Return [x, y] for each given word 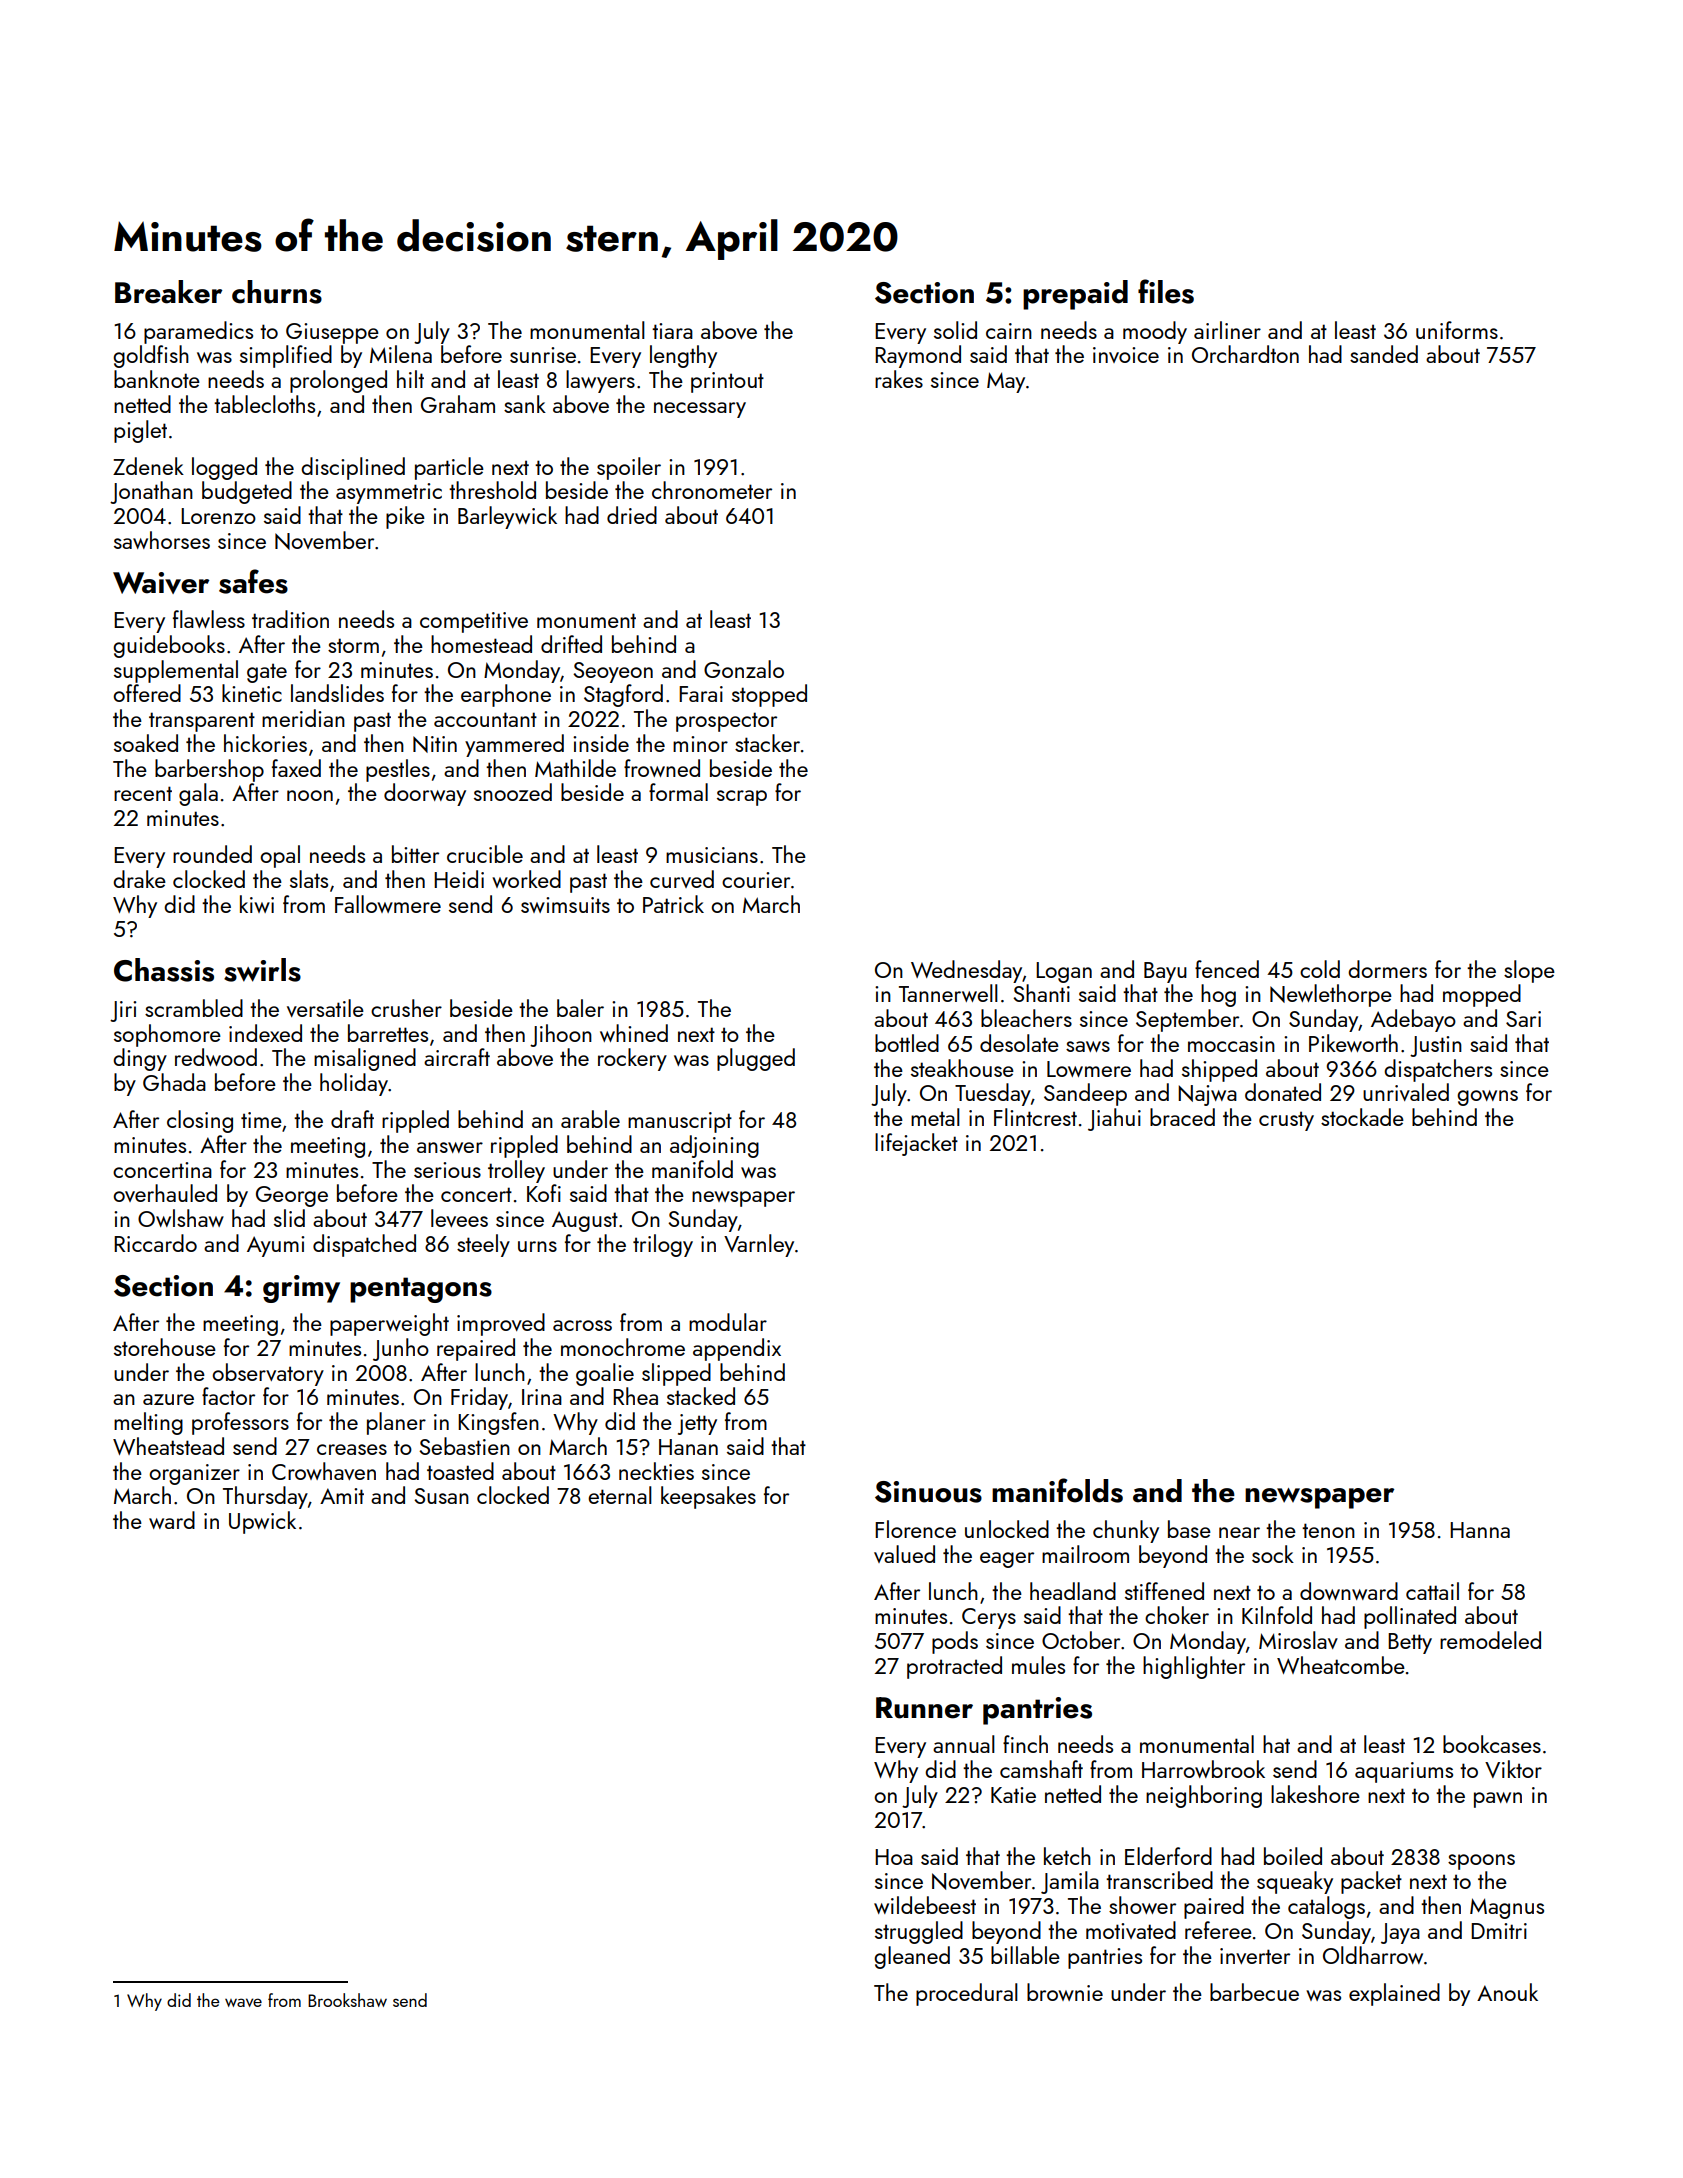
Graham [458, 404]
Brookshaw [347, 2000]
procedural [967, 1994]
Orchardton [1245, 354]
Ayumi [275, 1246]
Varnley [759, 1245]
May [1006, 382]
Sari [1523, 1019]
